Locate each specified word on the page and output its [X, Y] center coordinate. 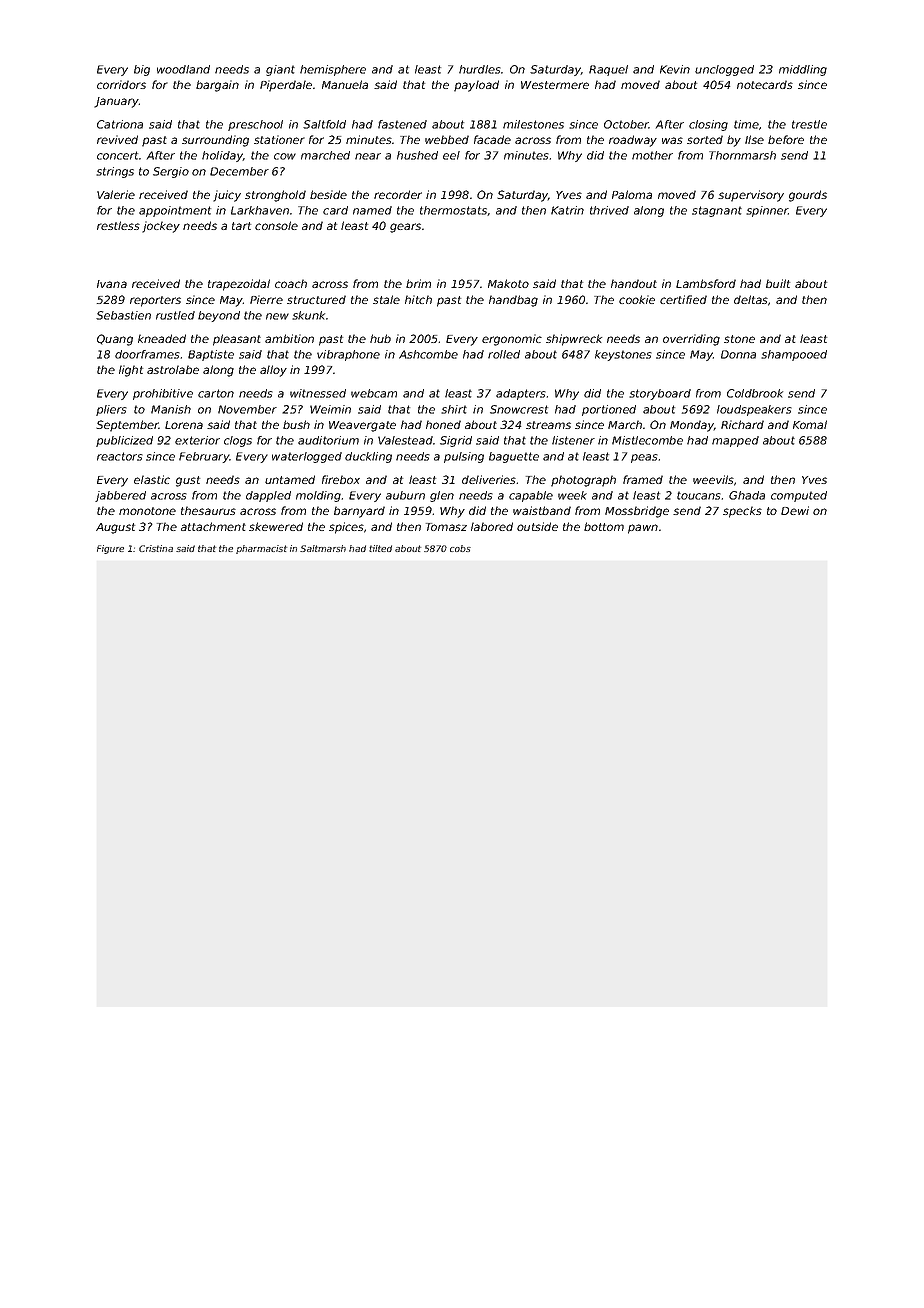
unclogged [724, 70]
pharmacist [261, 549]
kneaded [162, 338]
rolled [504, 354]
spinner [767, 211]
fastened [402, 124]
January [116, 102]
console [276, 225]
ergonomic [512, 340]
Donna [738, 354]
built [778, 283]
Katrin [567, 210]
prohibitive [163, 394]
